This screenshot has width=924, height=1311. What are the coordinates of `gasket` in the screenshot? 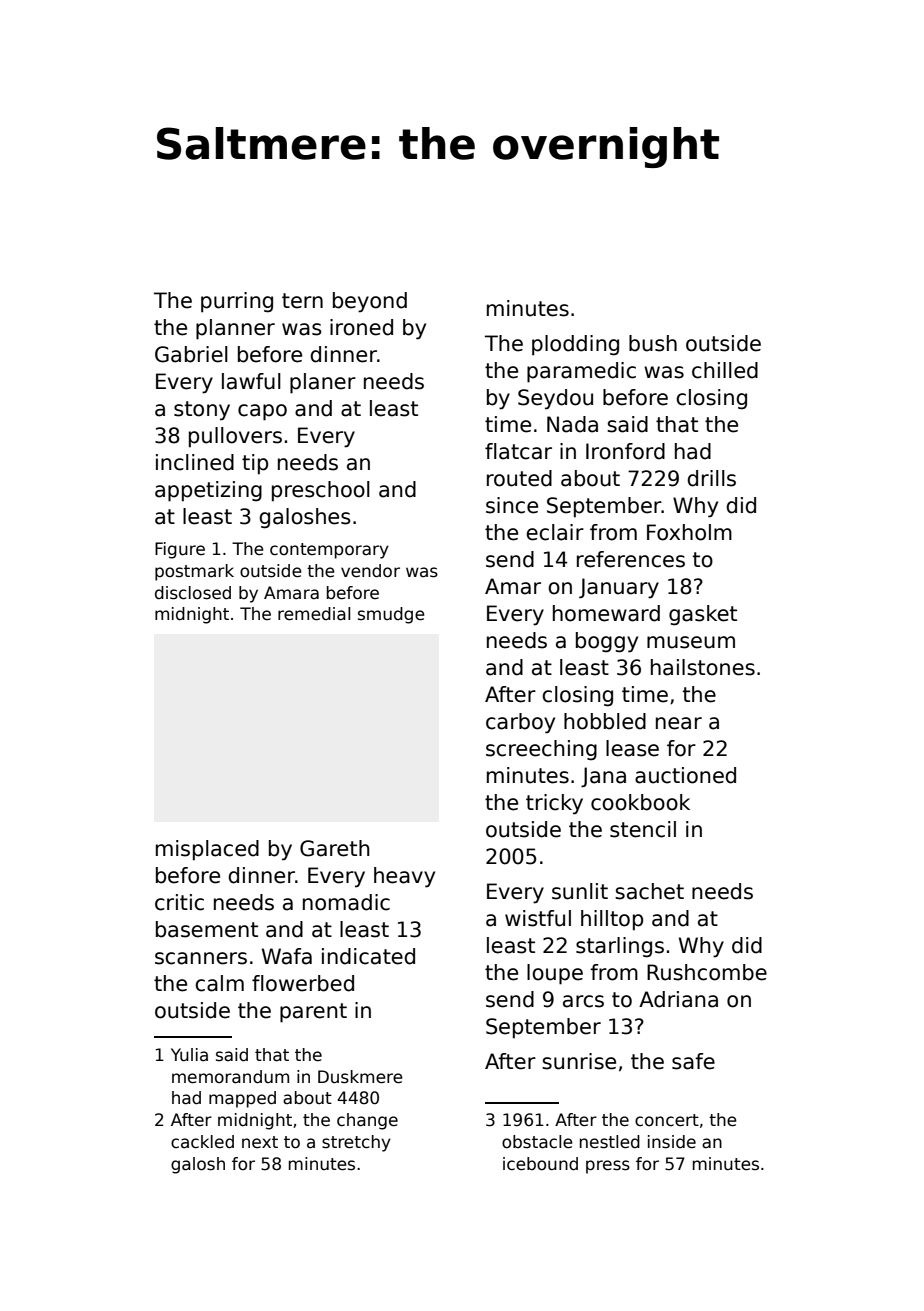 It's located at (703, 615).
